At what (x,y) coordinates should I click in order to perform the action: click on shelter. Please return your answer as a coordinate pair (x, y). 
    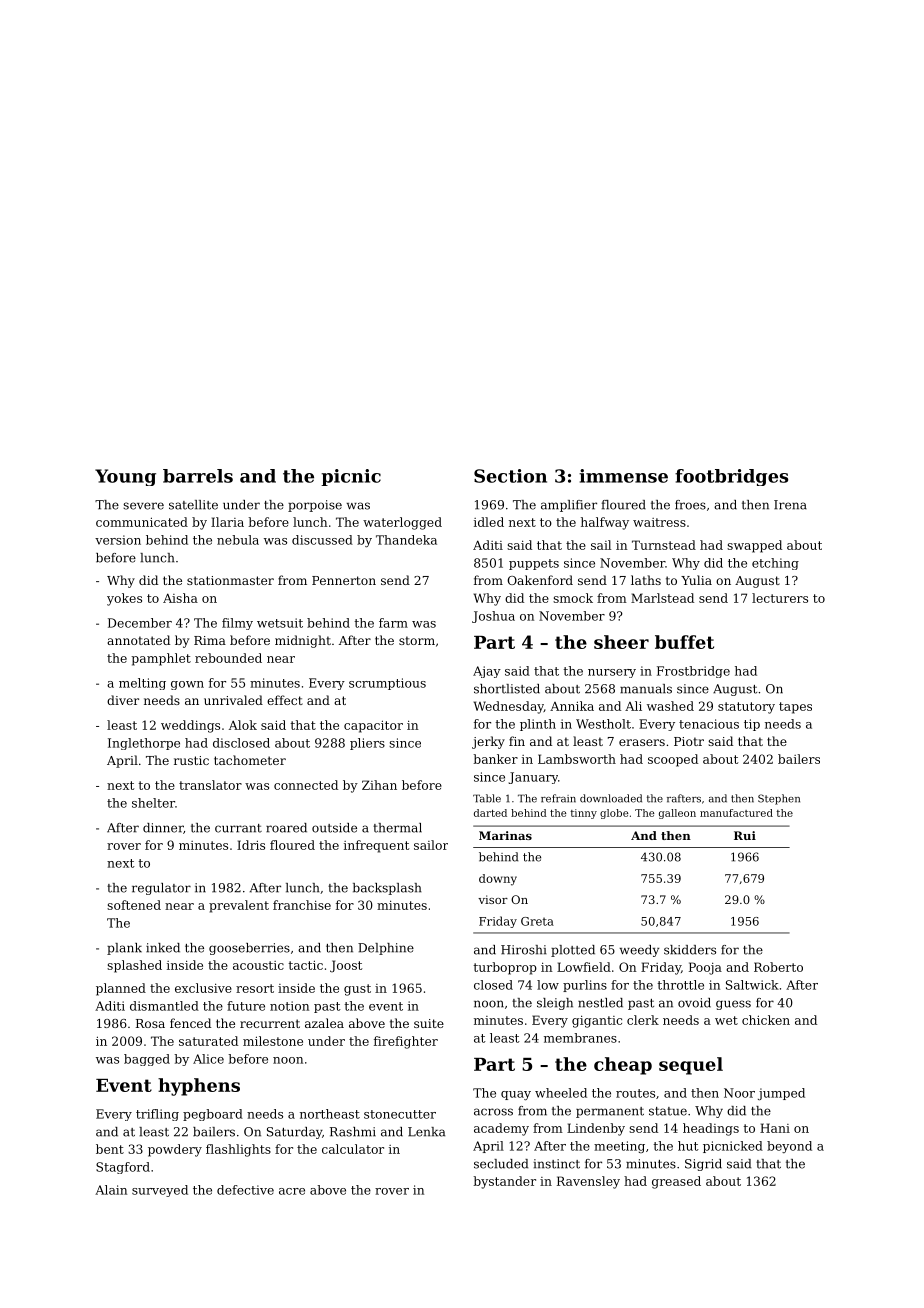
    Looking at the image, I should click on (153, 803).
